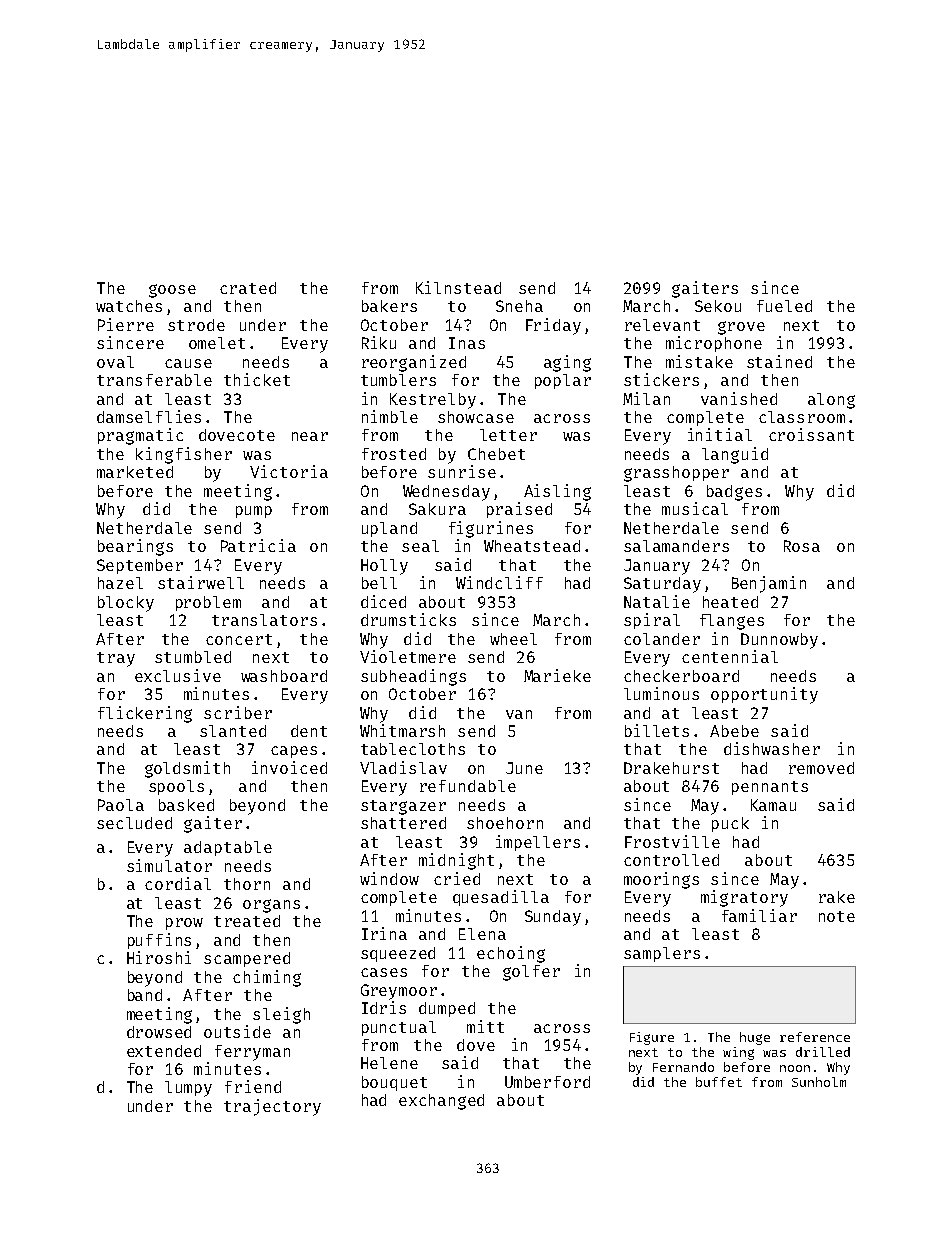 The width and height of the page is (952, 1233). I want to click on Sekou, so click(718, 306).
